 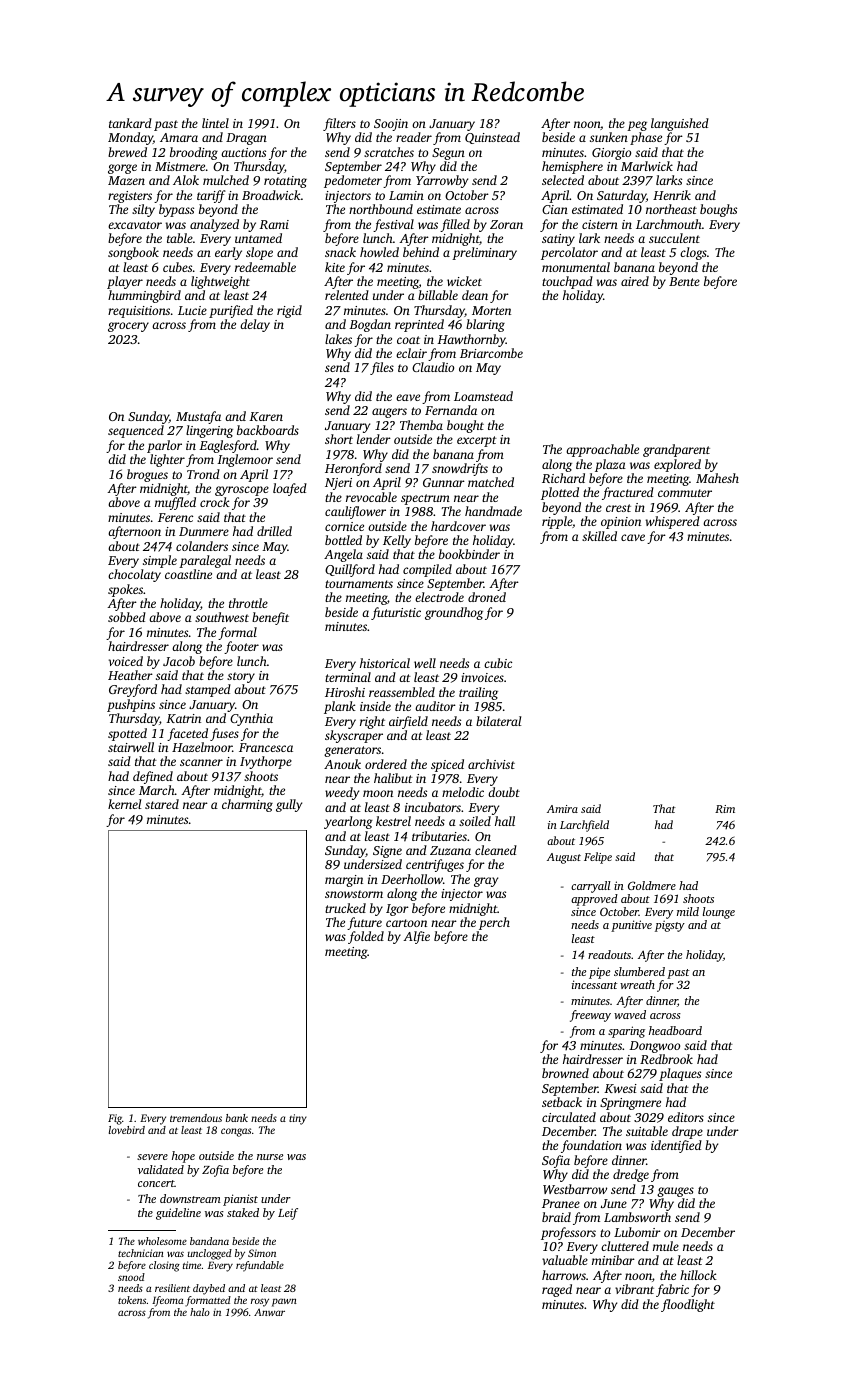 I want to click on tariff, so click(x=211, y=196).
